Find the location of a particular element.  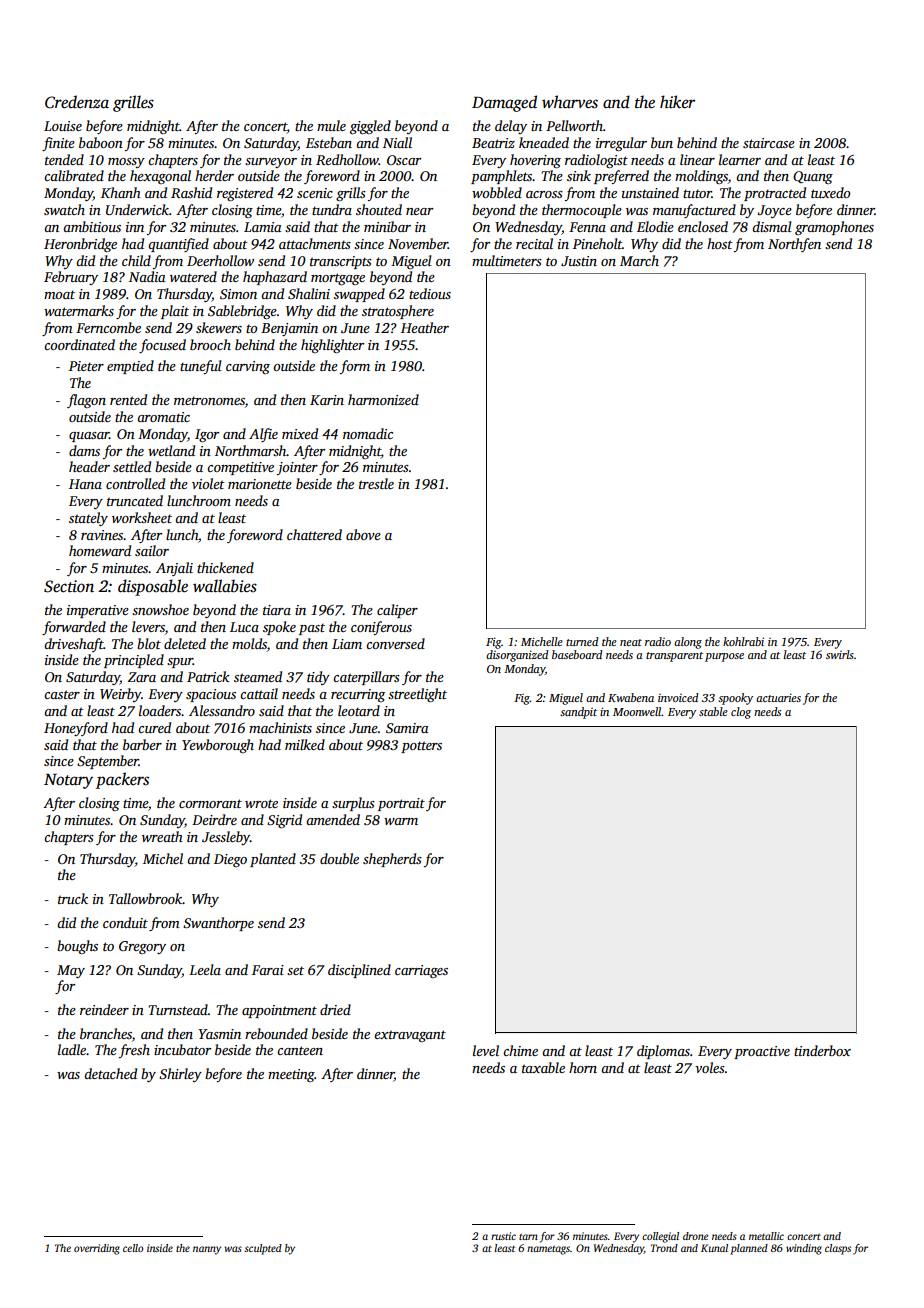

Trond is located at coordinates (664, 1248).
